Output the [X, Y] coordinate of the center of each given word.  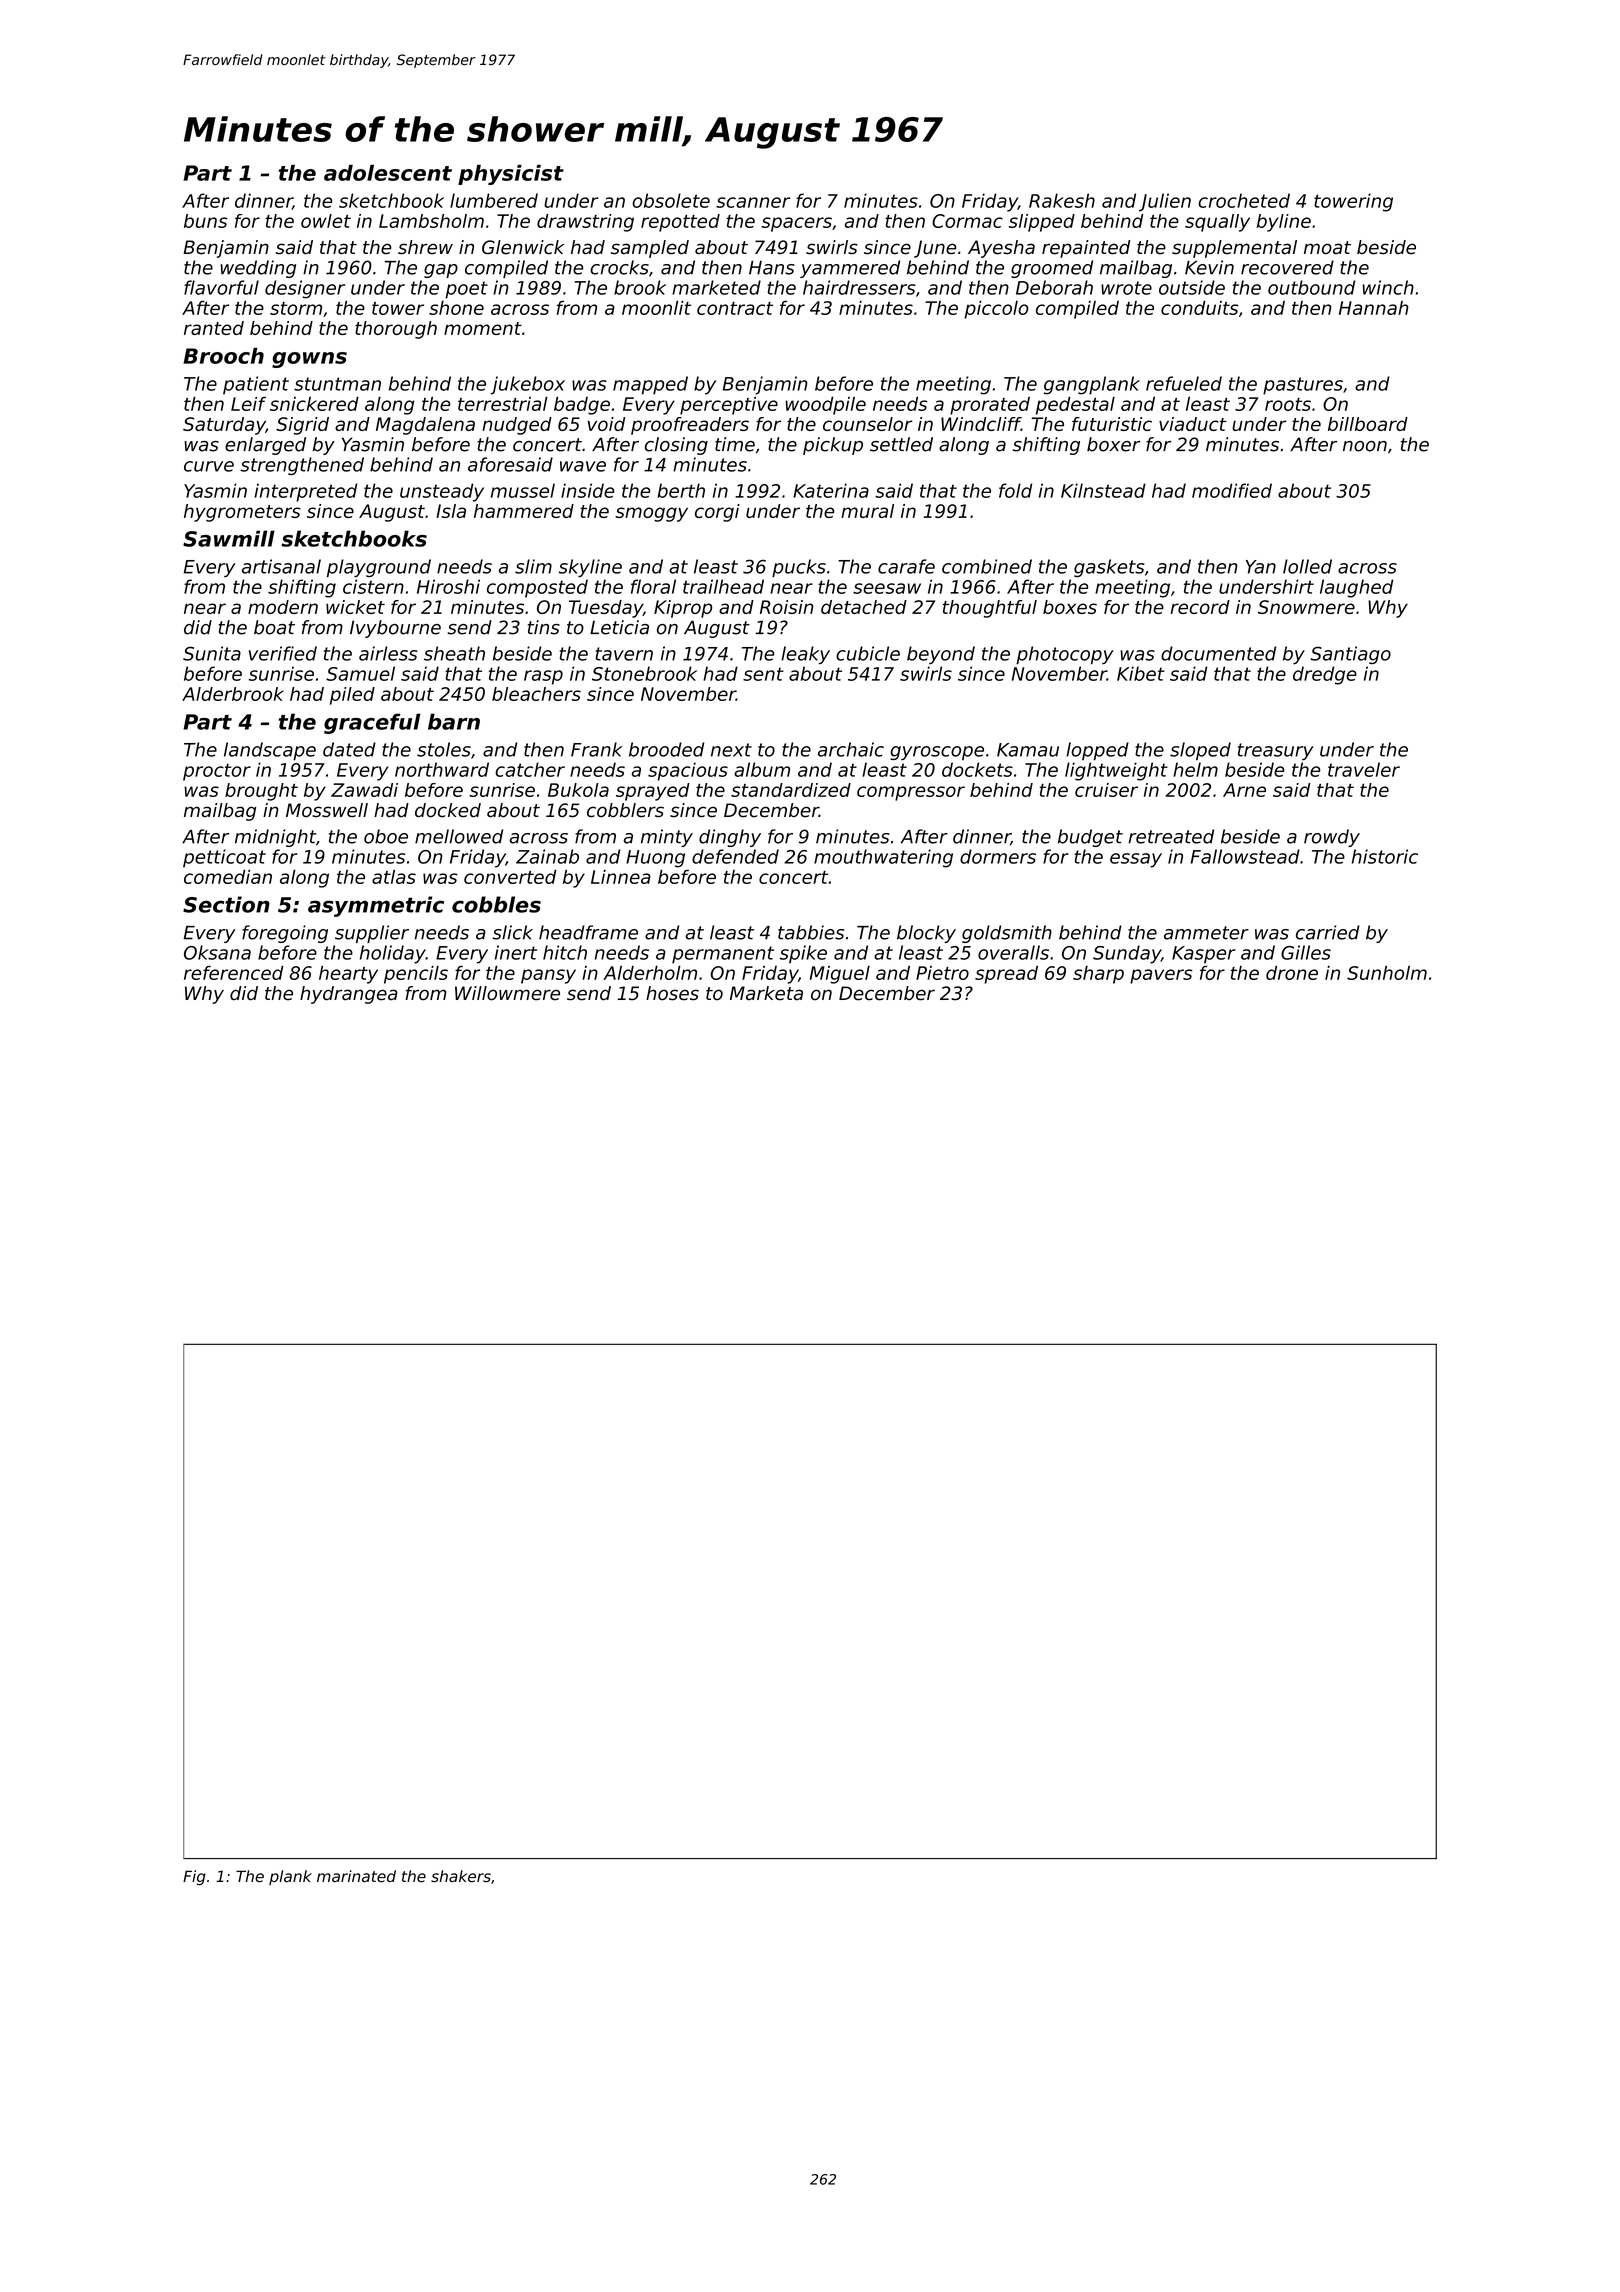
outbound [1311, 287]
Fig [194, 1878]
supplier [372, 934]
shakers [461, 1876]
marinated [356, 1876]
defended [735, 856]
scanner [753, 202]
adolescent [388, 173]
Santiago [1350, 655]
